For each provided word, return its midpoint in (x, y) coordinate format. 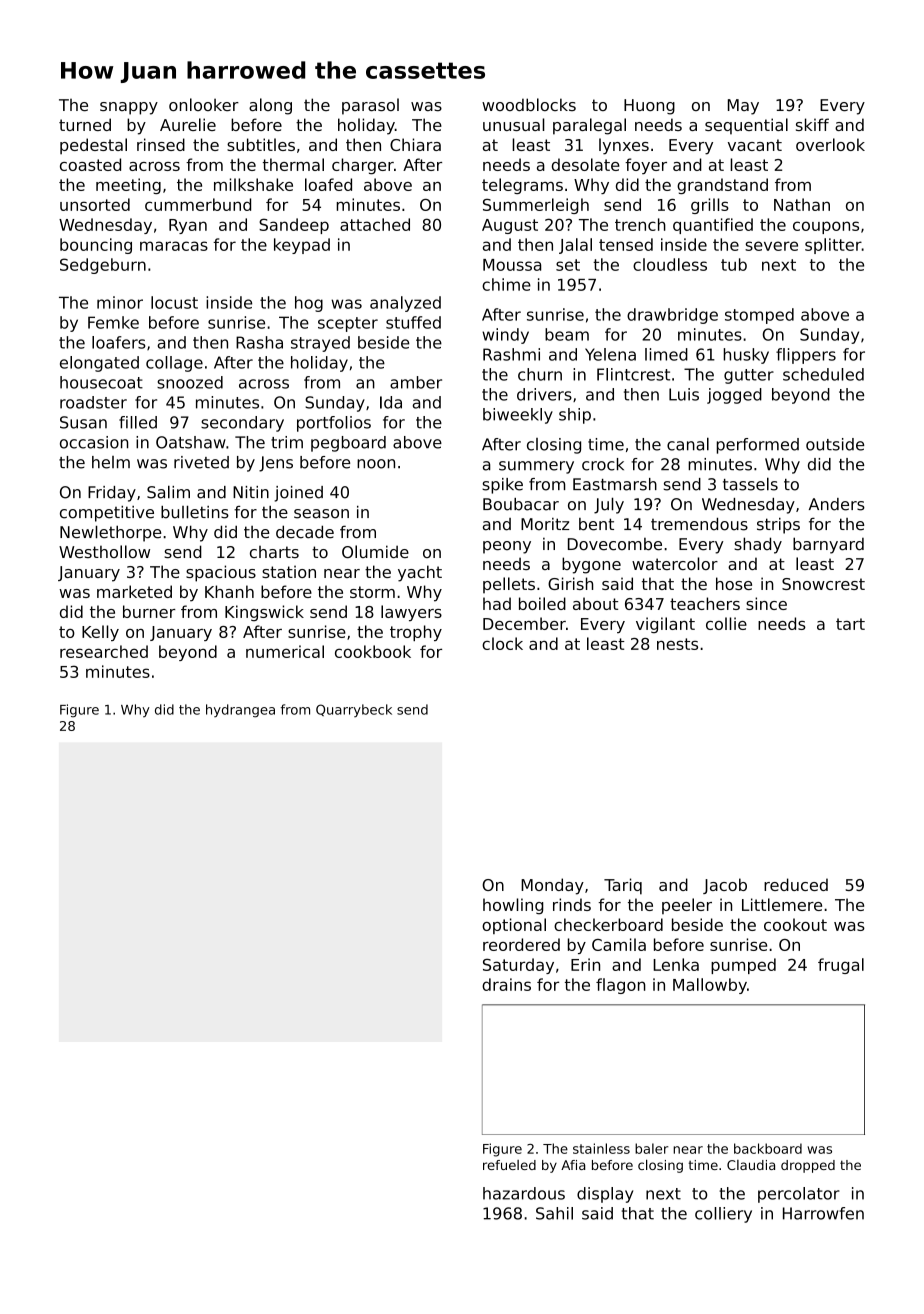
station (289, 571)
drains (506, 984)
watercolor (675, 563)
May (743, 107)
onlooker (204, 104)
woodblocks (529, 104)
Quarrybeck (354, 710)
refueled (509, 1165)
